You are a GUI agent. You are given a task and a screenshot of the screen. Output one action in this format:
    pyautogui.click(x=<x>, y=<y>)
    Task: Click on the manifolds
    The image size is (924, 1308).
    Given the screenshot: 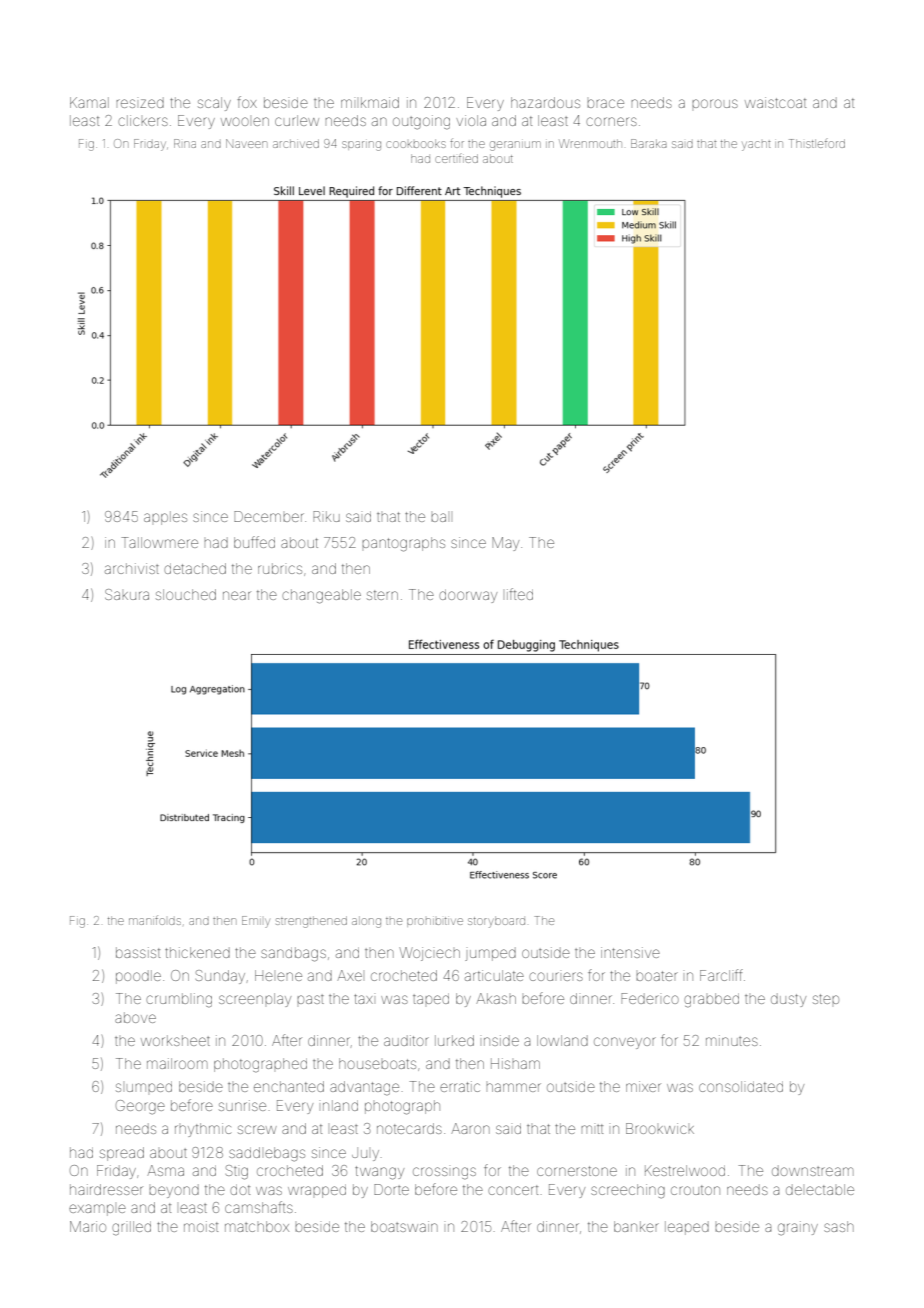 What is the action you would take?
    pyautogui.click(x=155, y=920)
